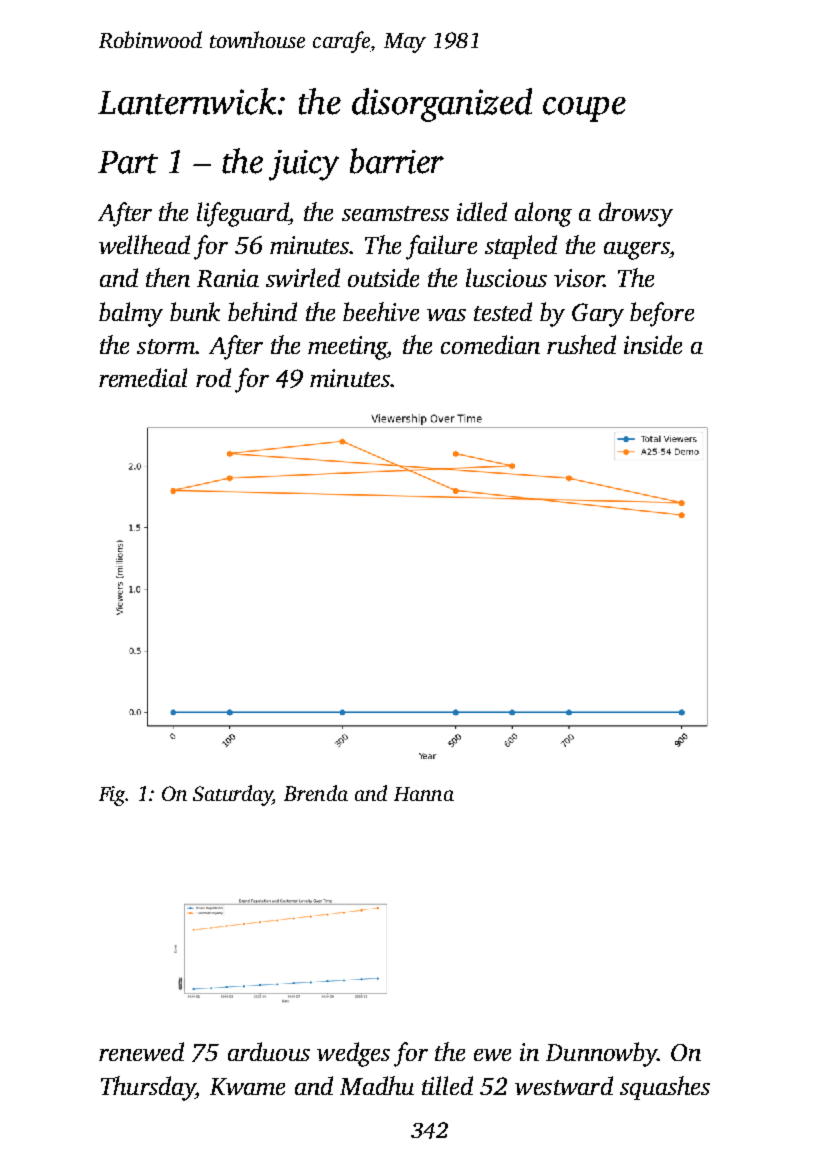 The width and height of the document is (822, 1166). What do you see at coordinates (128, 162) in the document?
I see `Part` at bounding box center [128, 162].
